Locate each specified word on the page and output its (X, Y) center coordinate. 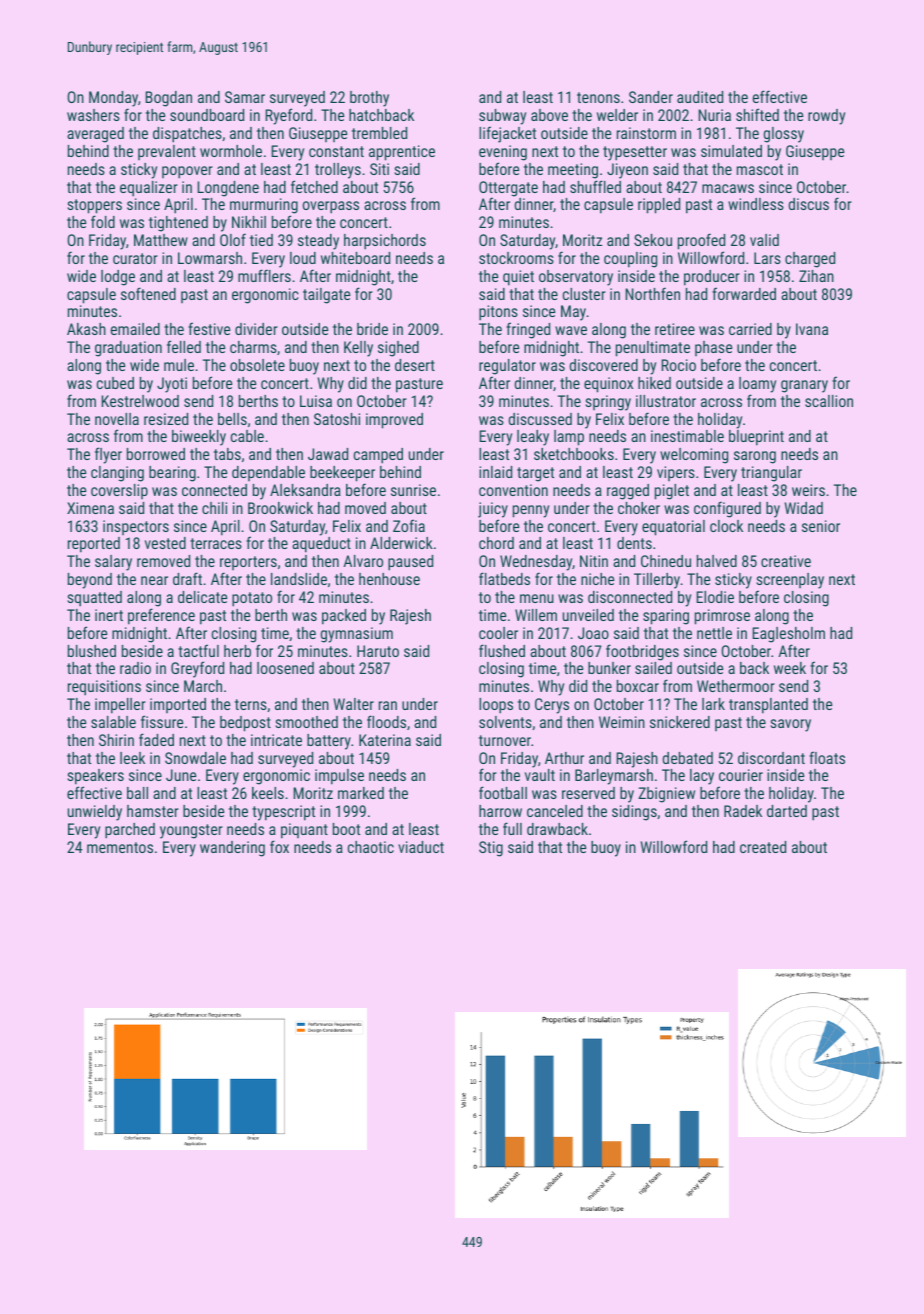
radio (135, 668)
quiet (518, 278)
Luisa (316, 401)
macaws (728, 188)
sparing (666, 617)
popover (187, 172)
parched (130, 831)
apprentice (402, 153)
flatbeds (504, 578)
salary (113, 563)
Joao (593, 633)
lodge (118, 278)
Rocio (678, 365)
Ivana (812, 329)
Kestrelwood (140, 401)
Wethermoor (736, 686)
